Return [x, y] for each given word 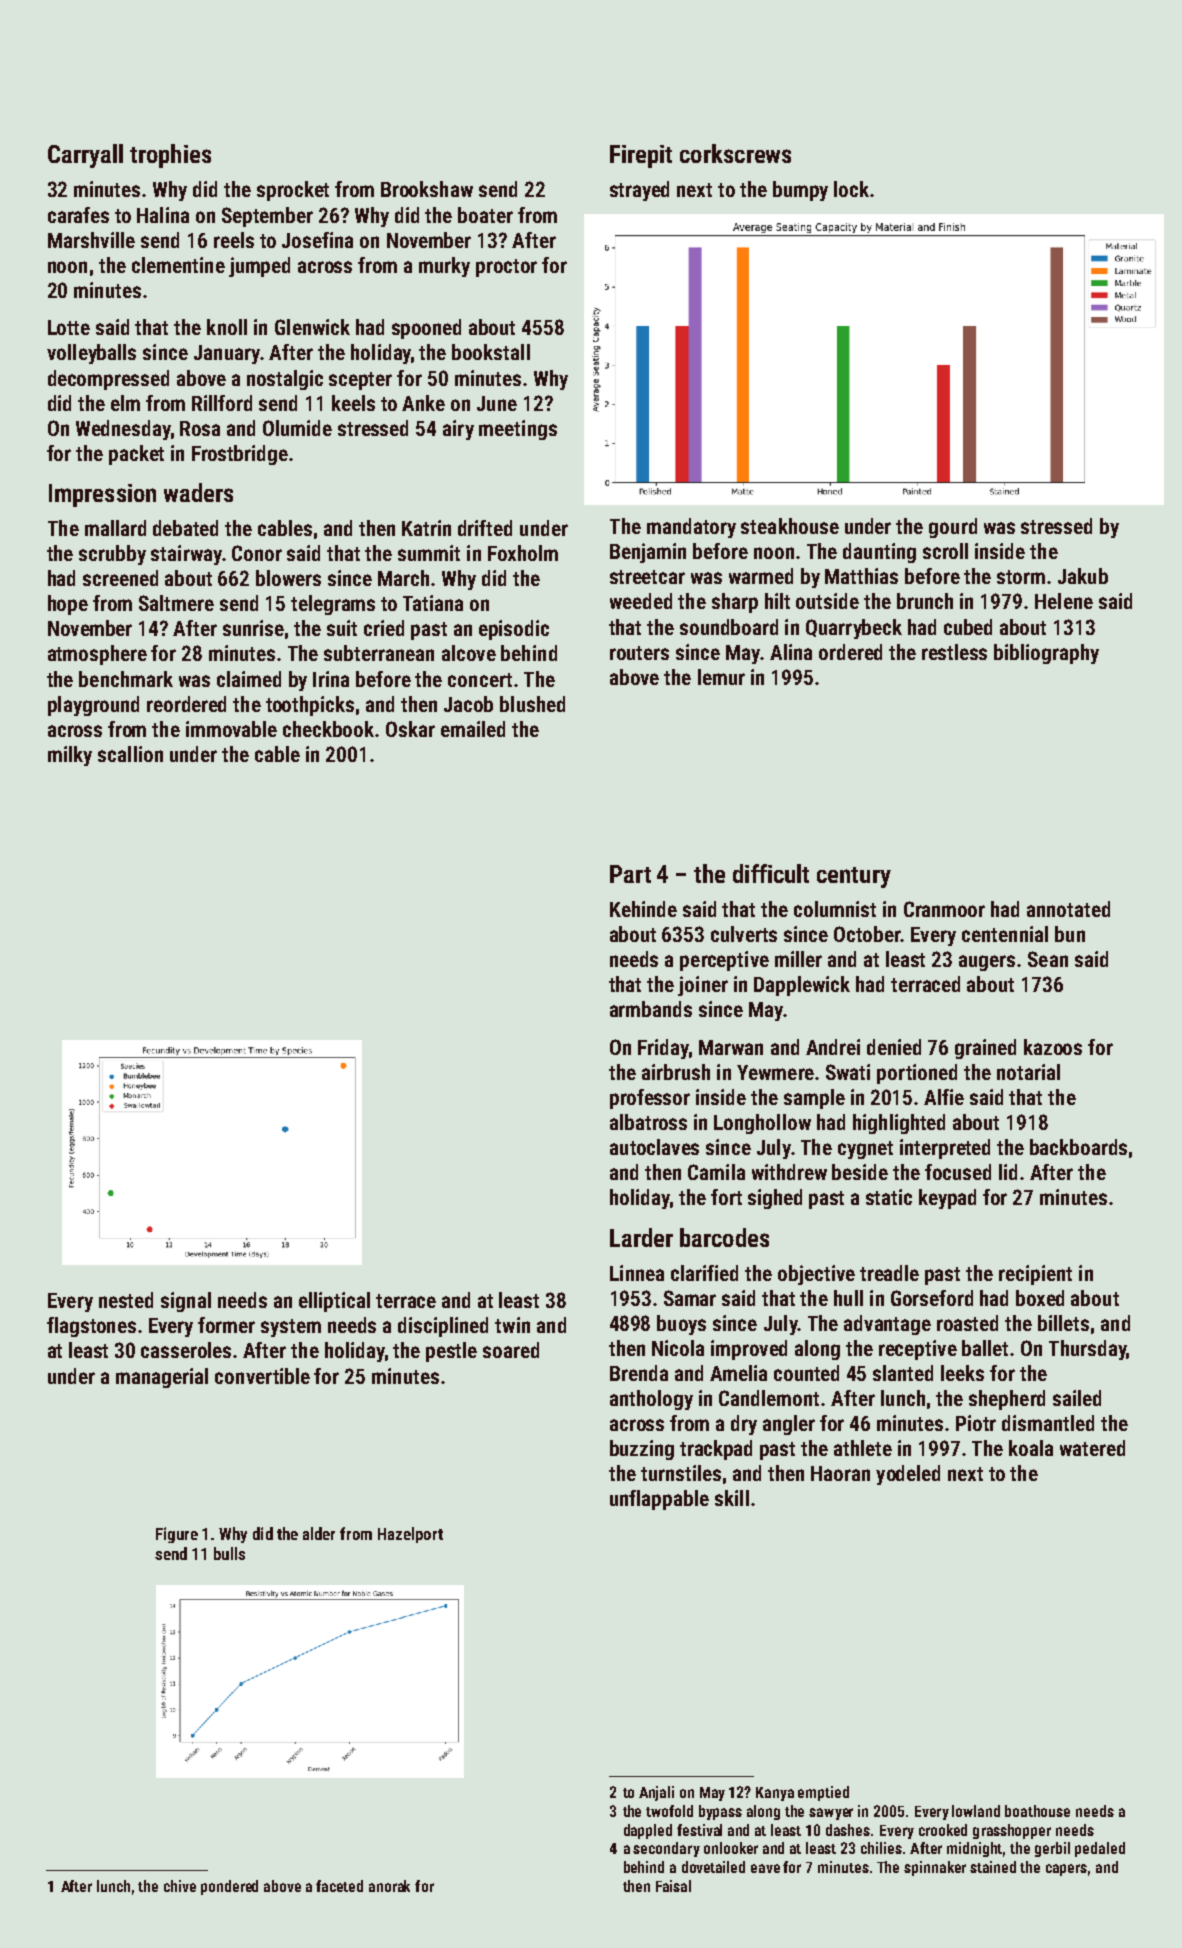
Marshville [91, 240]
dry [744, 1425]
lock [851, 189]
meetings [518, 430]
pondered [229, 1887]
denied [894, 1047]
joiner [703, 986]
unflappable [659, 1500]
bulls [229, 1553]
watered [1092, 1448]
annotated [1068, 909]
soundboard [729, 627]
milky [70, 756]
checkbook [328, 729]
